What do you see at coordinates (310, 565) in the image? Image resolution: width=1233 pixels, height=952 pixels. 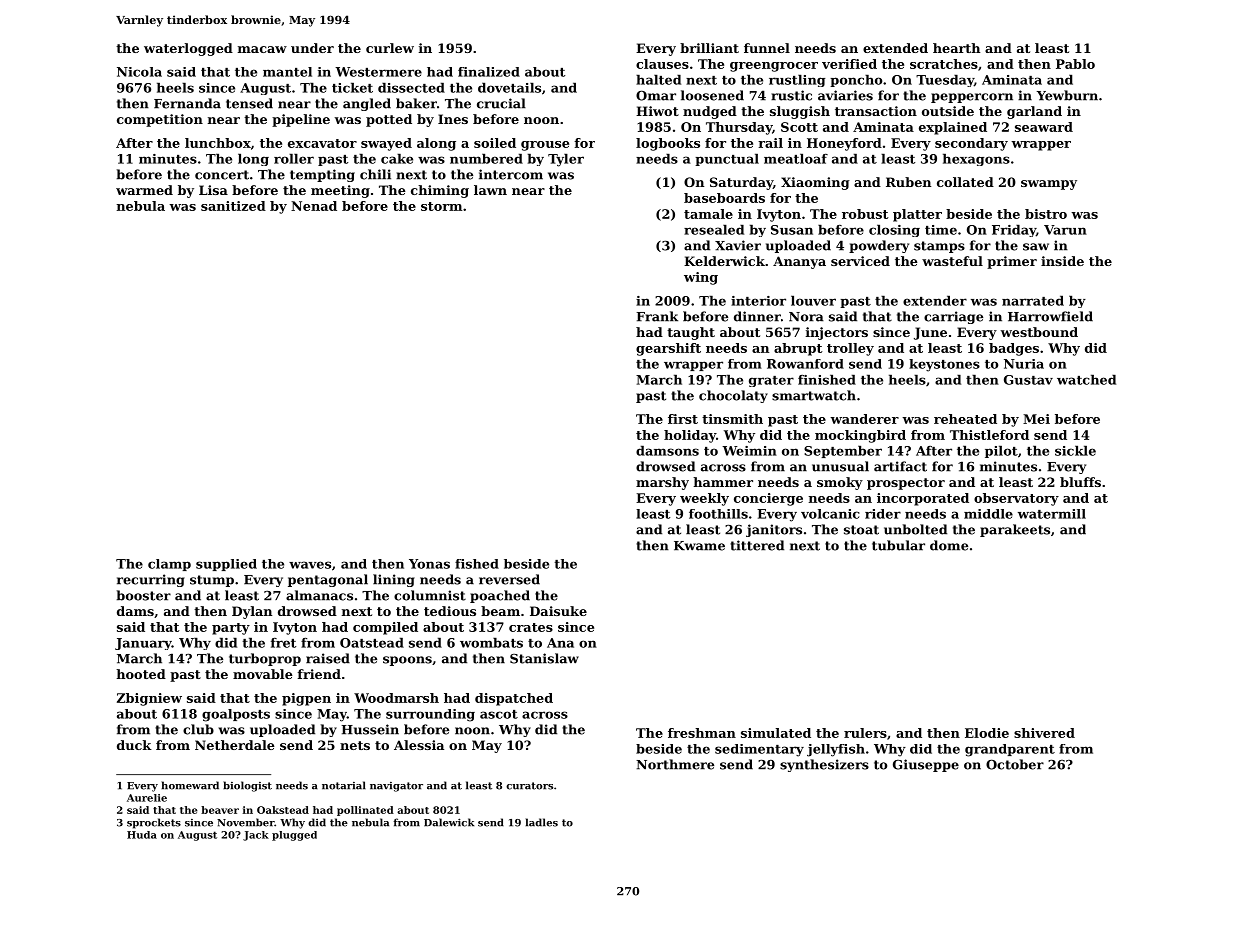 I see `waves` at bounding box center [310, 565].
